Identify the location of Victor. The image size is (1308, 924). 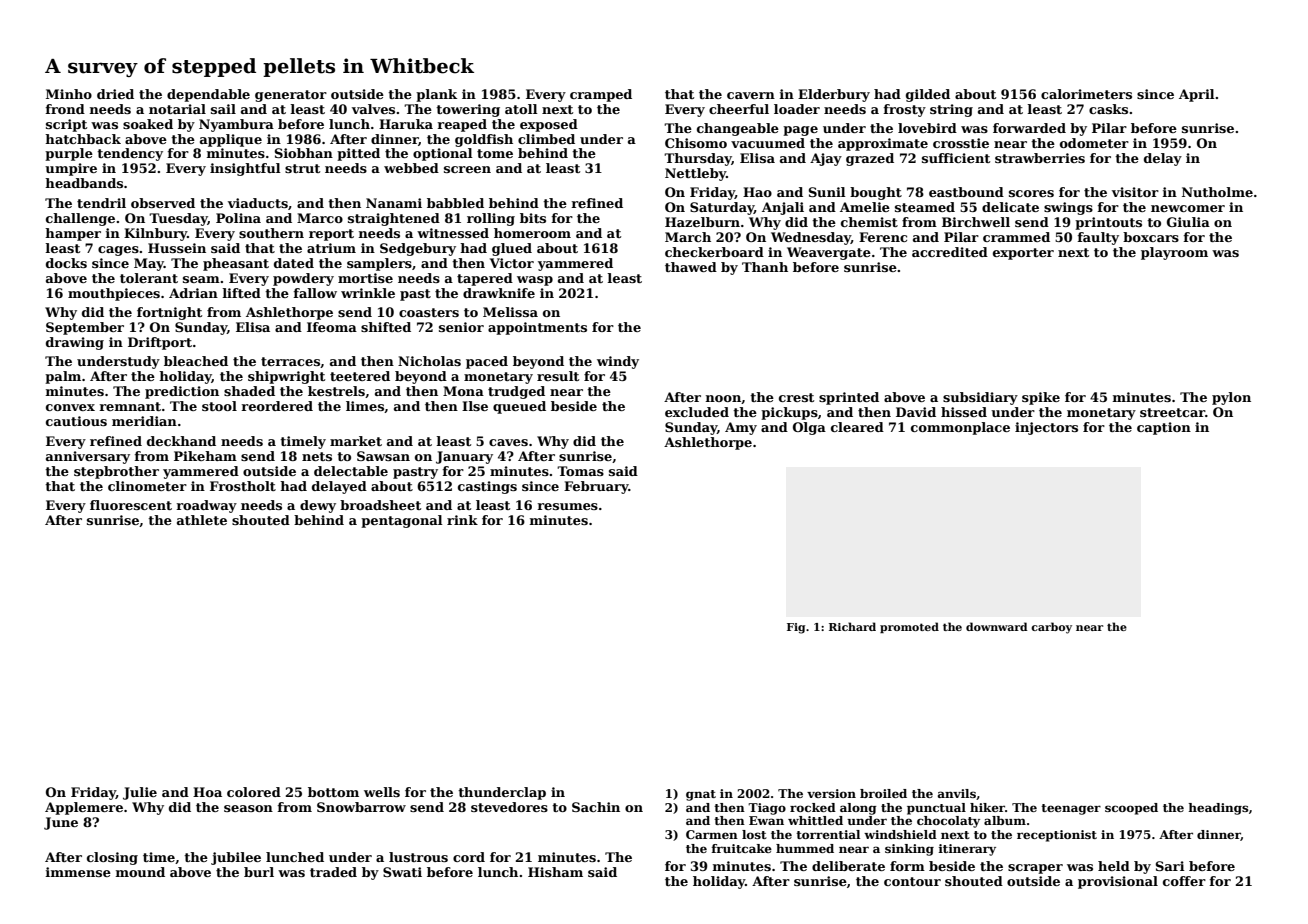
(512, 263).
